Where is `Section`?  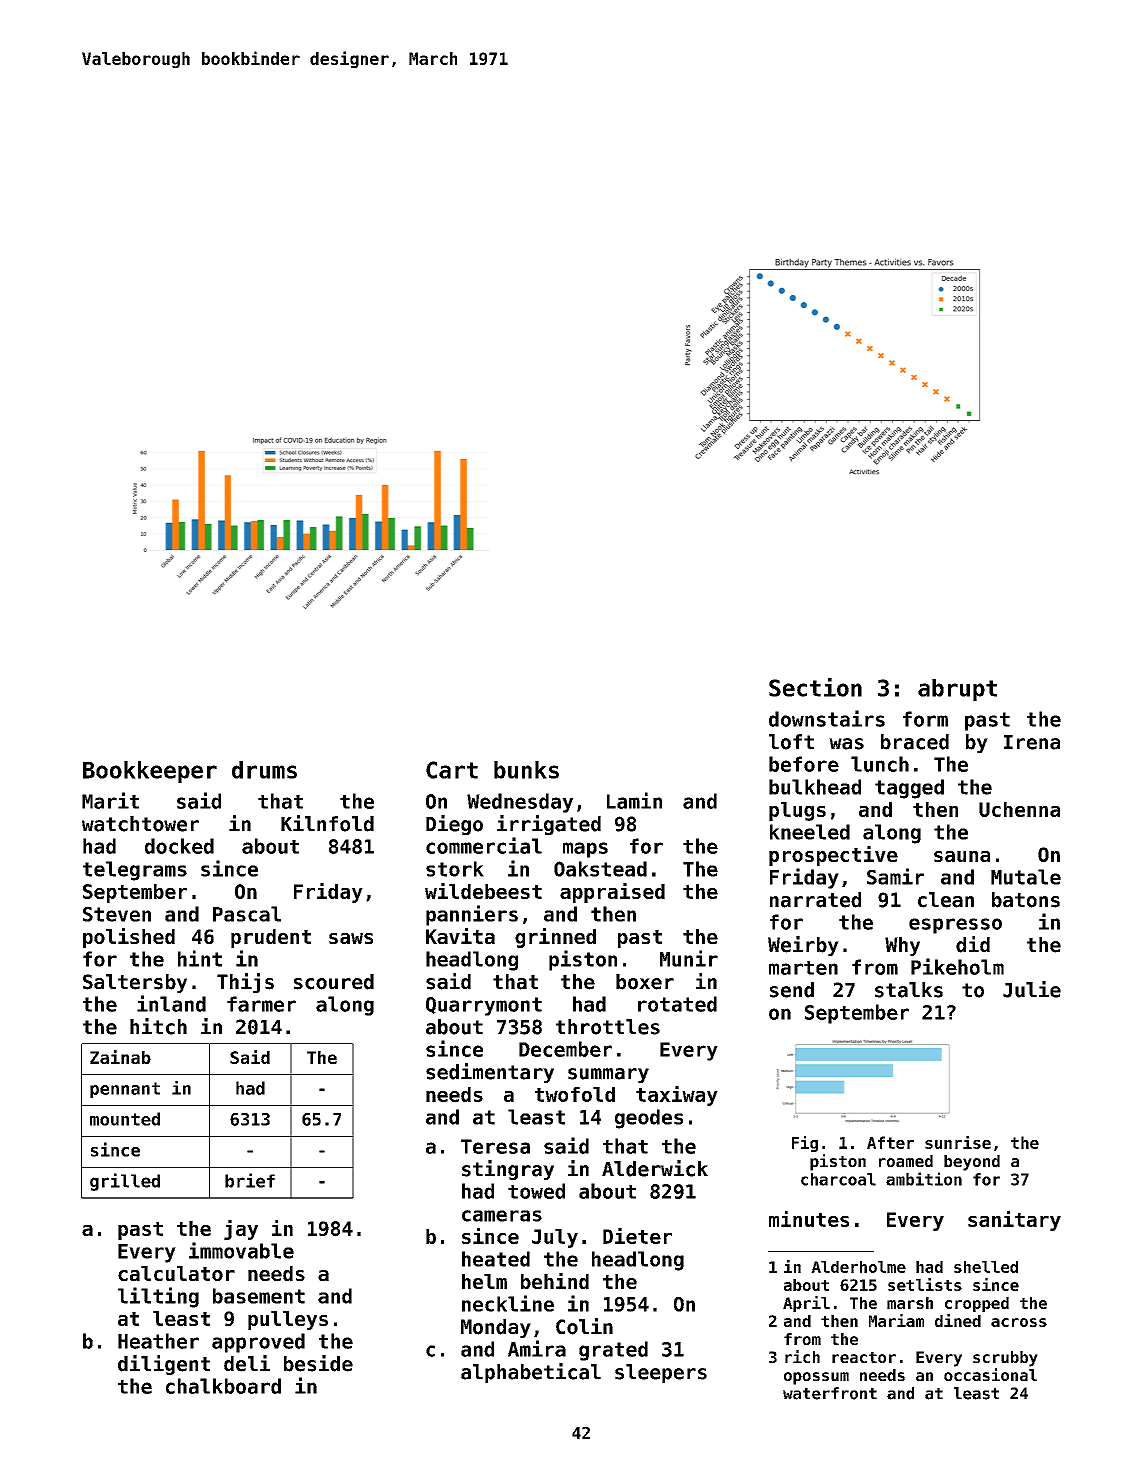
Section is located at coordinates (815, 687).
